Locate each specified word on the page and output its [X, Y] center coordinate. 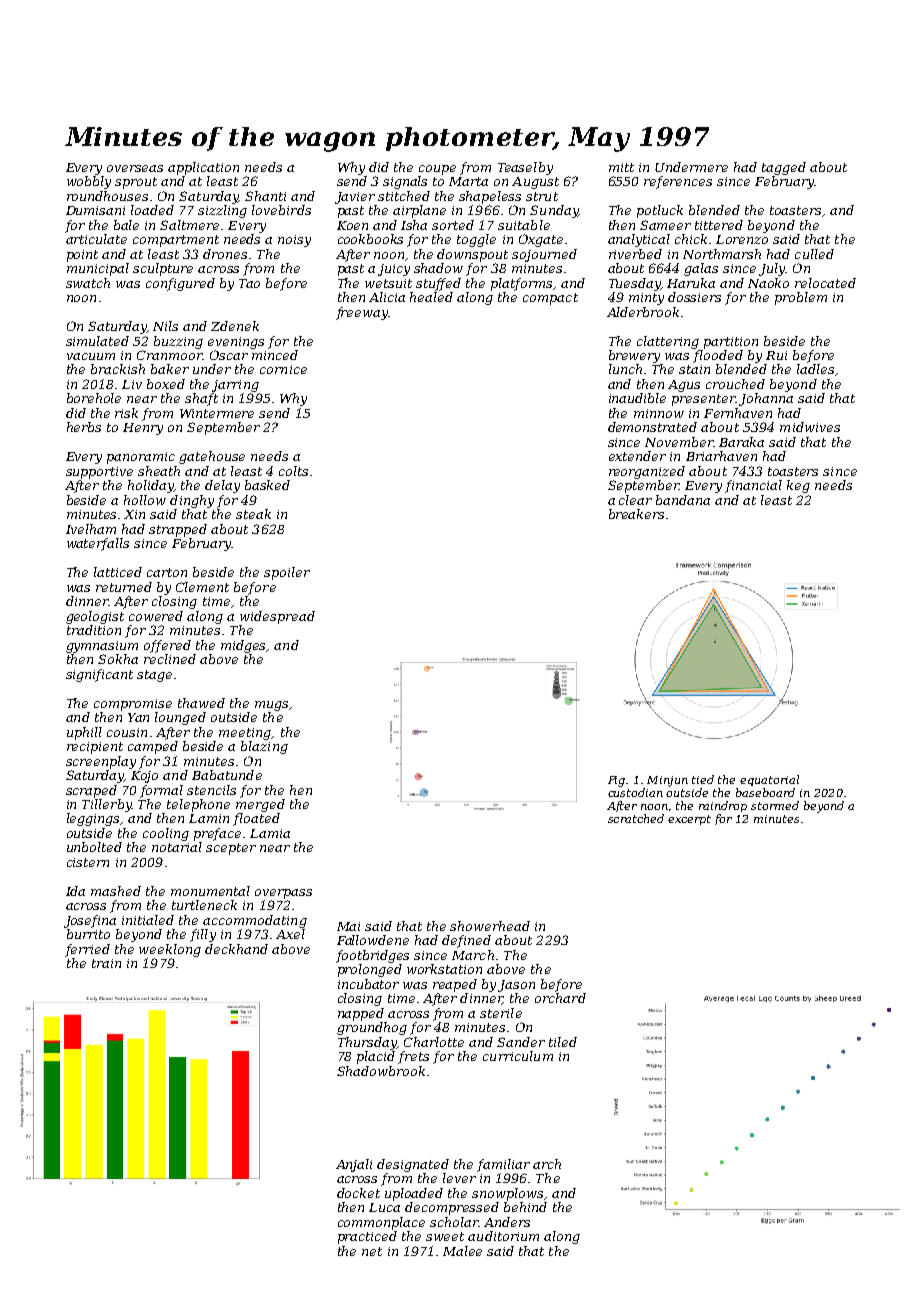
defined [466, 941]
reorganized [647, 472]
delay [222, 486]
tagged [784, 168]
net [372, 1251]
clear [635, 500]
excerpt [689, 820]
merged [260, 805]
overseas [135, 168]
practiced [367, 1237]
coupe [437, 170]
